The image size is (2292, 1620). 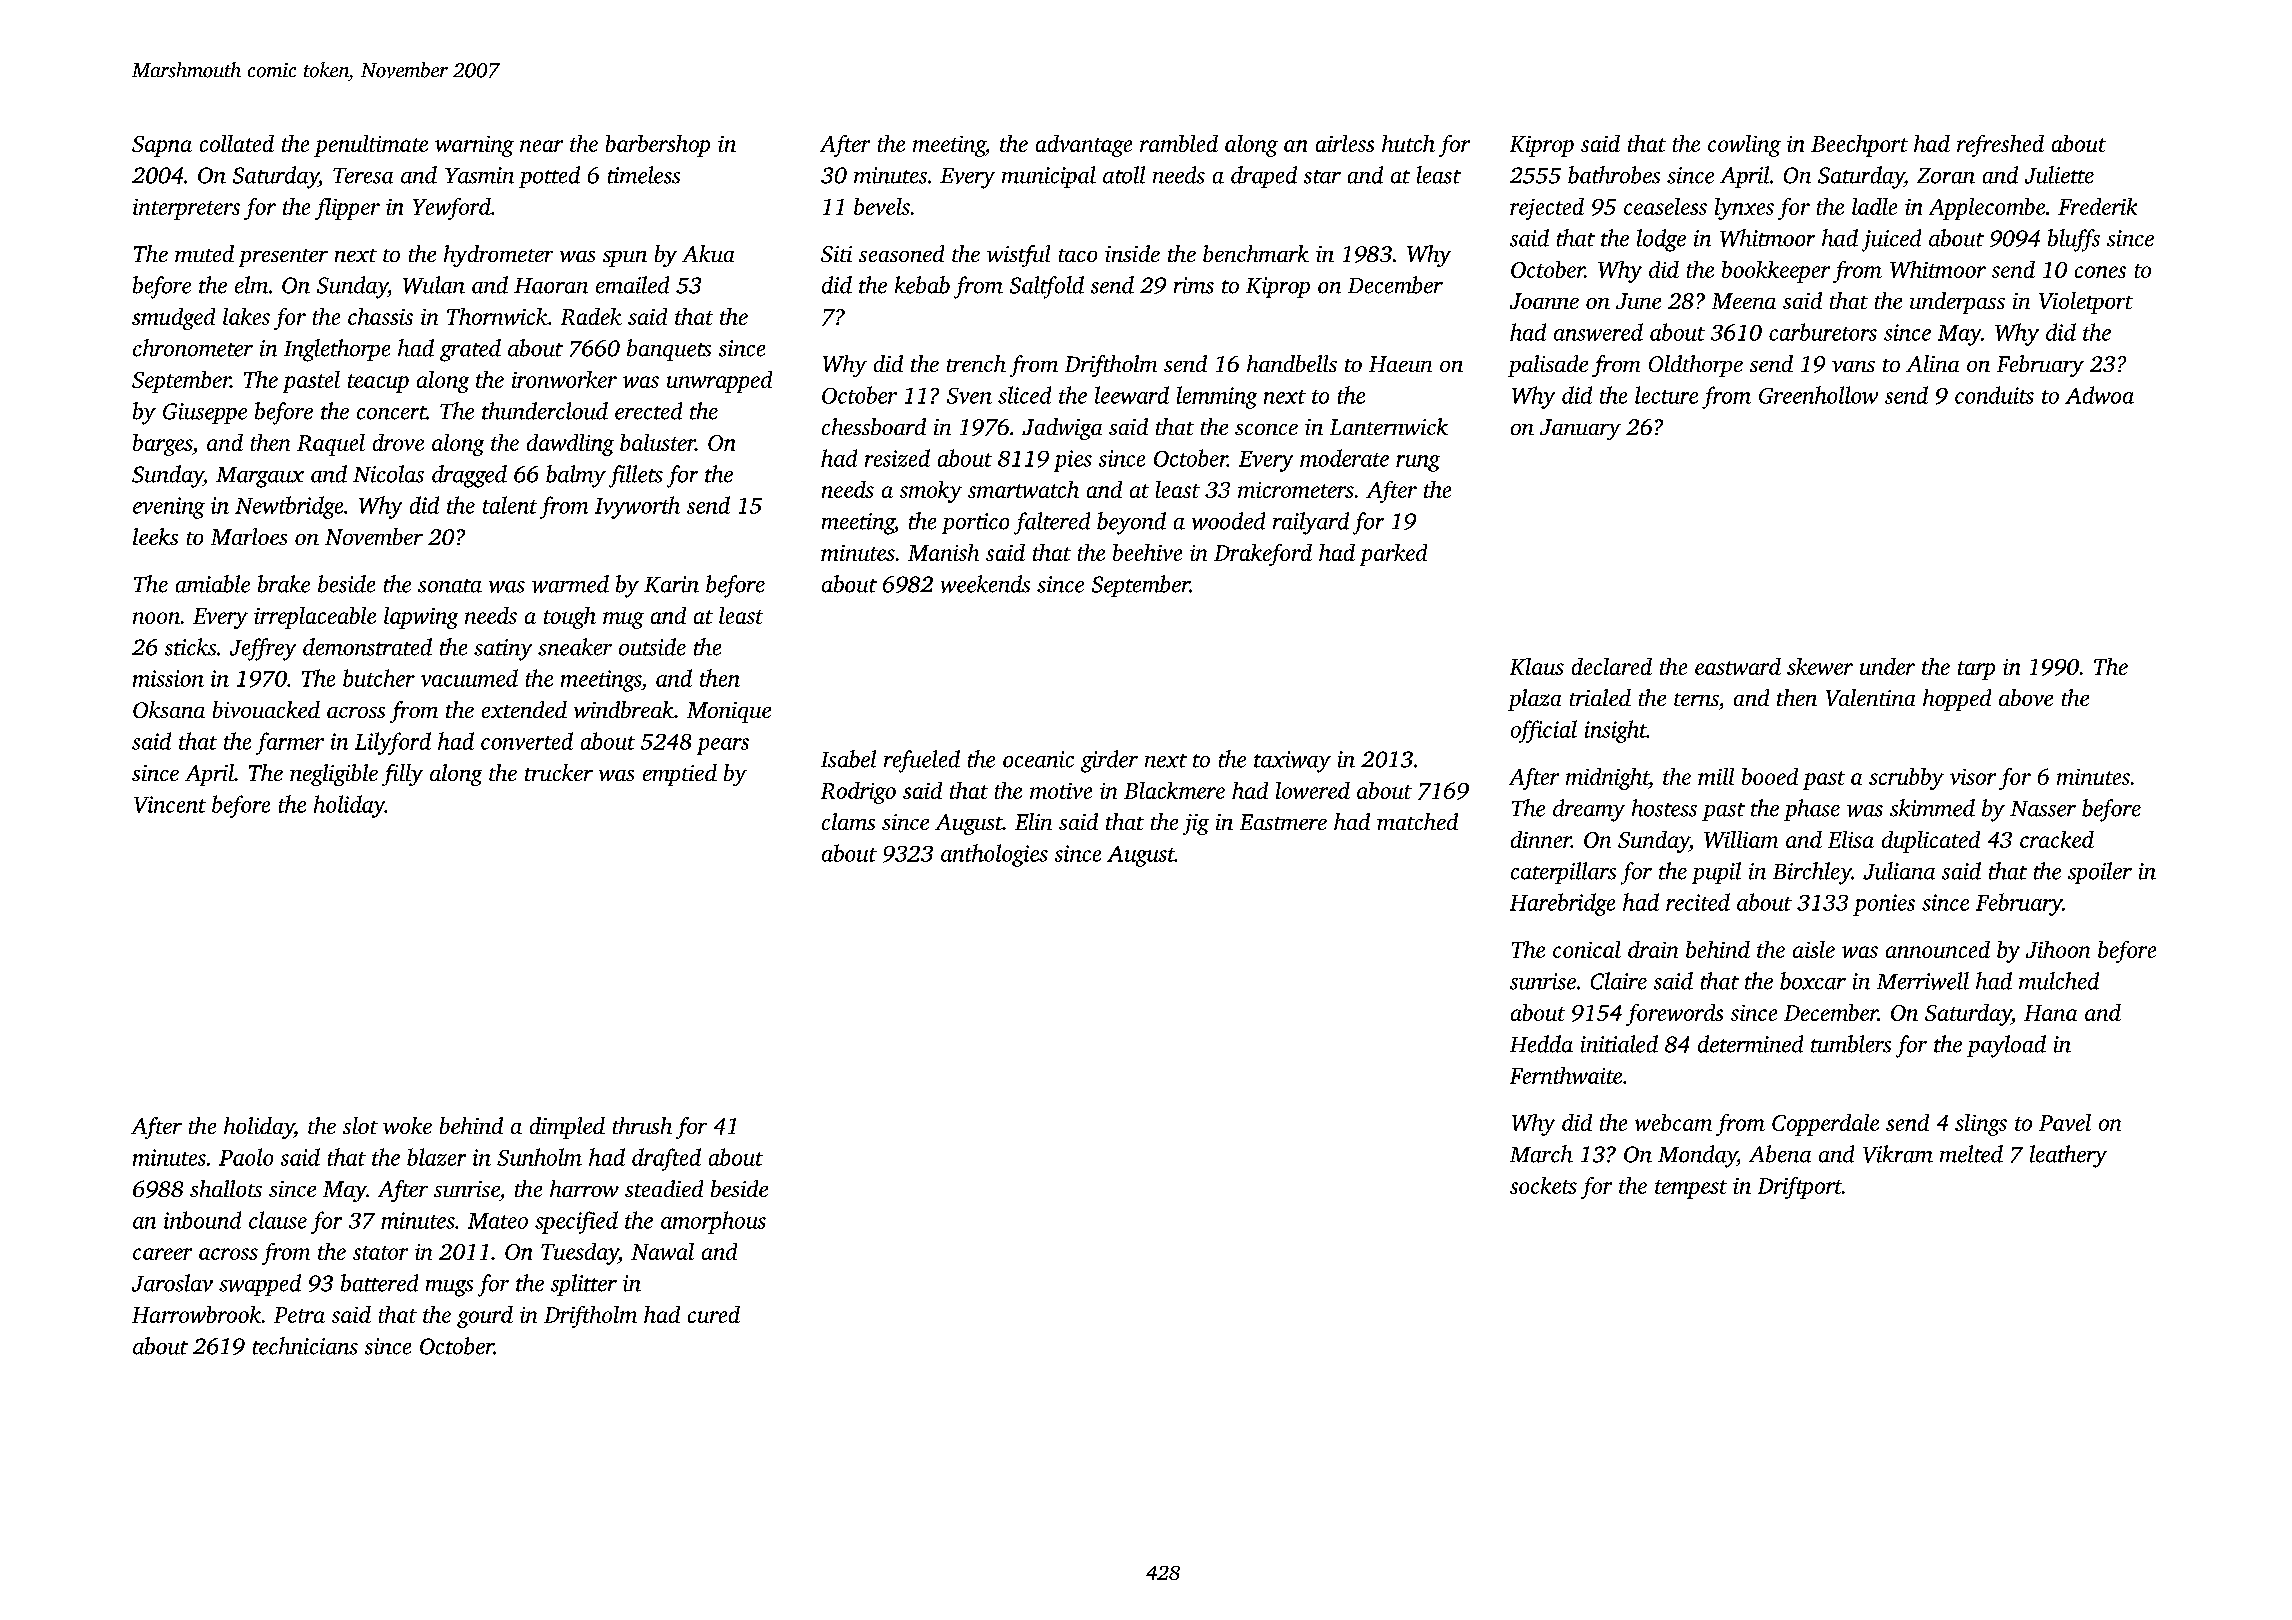 What do you see at coordinates (1825, 1125) in the image?
I see `Copperdale` at bounding box center [1825, 1125].
